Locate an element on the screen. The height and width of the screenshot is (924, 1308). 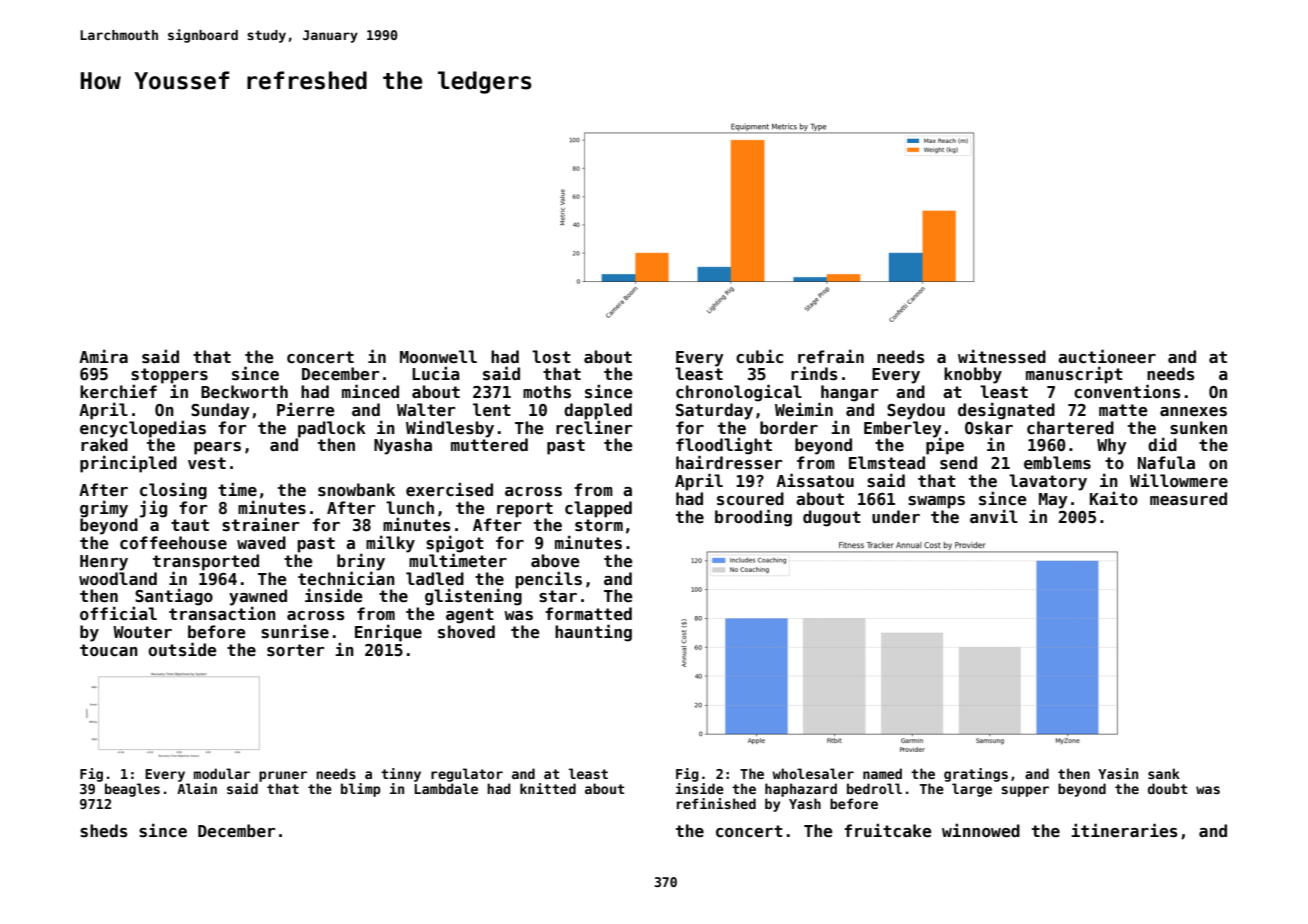
principled is located at coordinates (128, 464).
